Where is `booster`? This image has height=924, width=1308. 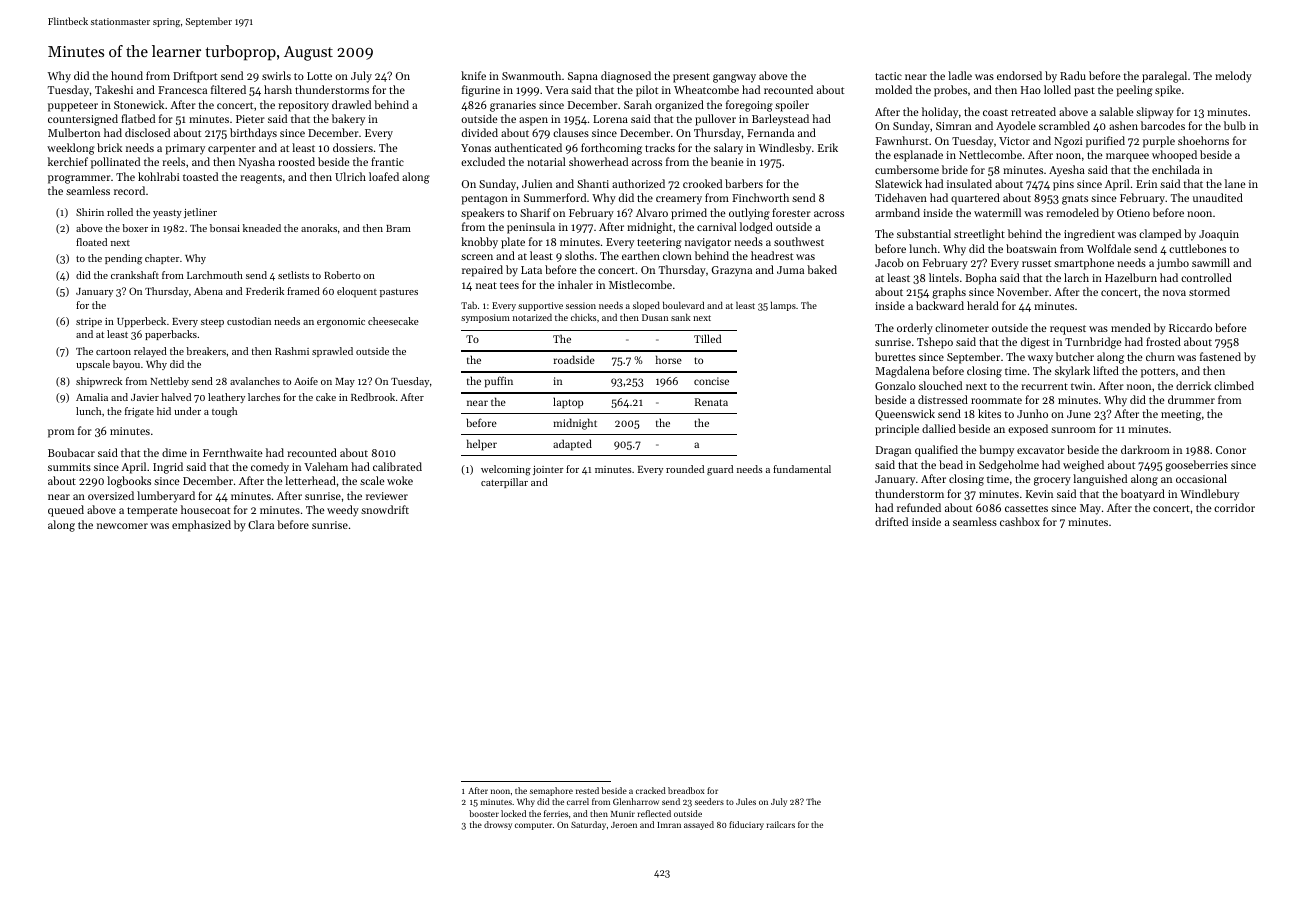 booster is located at coordinates (484, 813).
